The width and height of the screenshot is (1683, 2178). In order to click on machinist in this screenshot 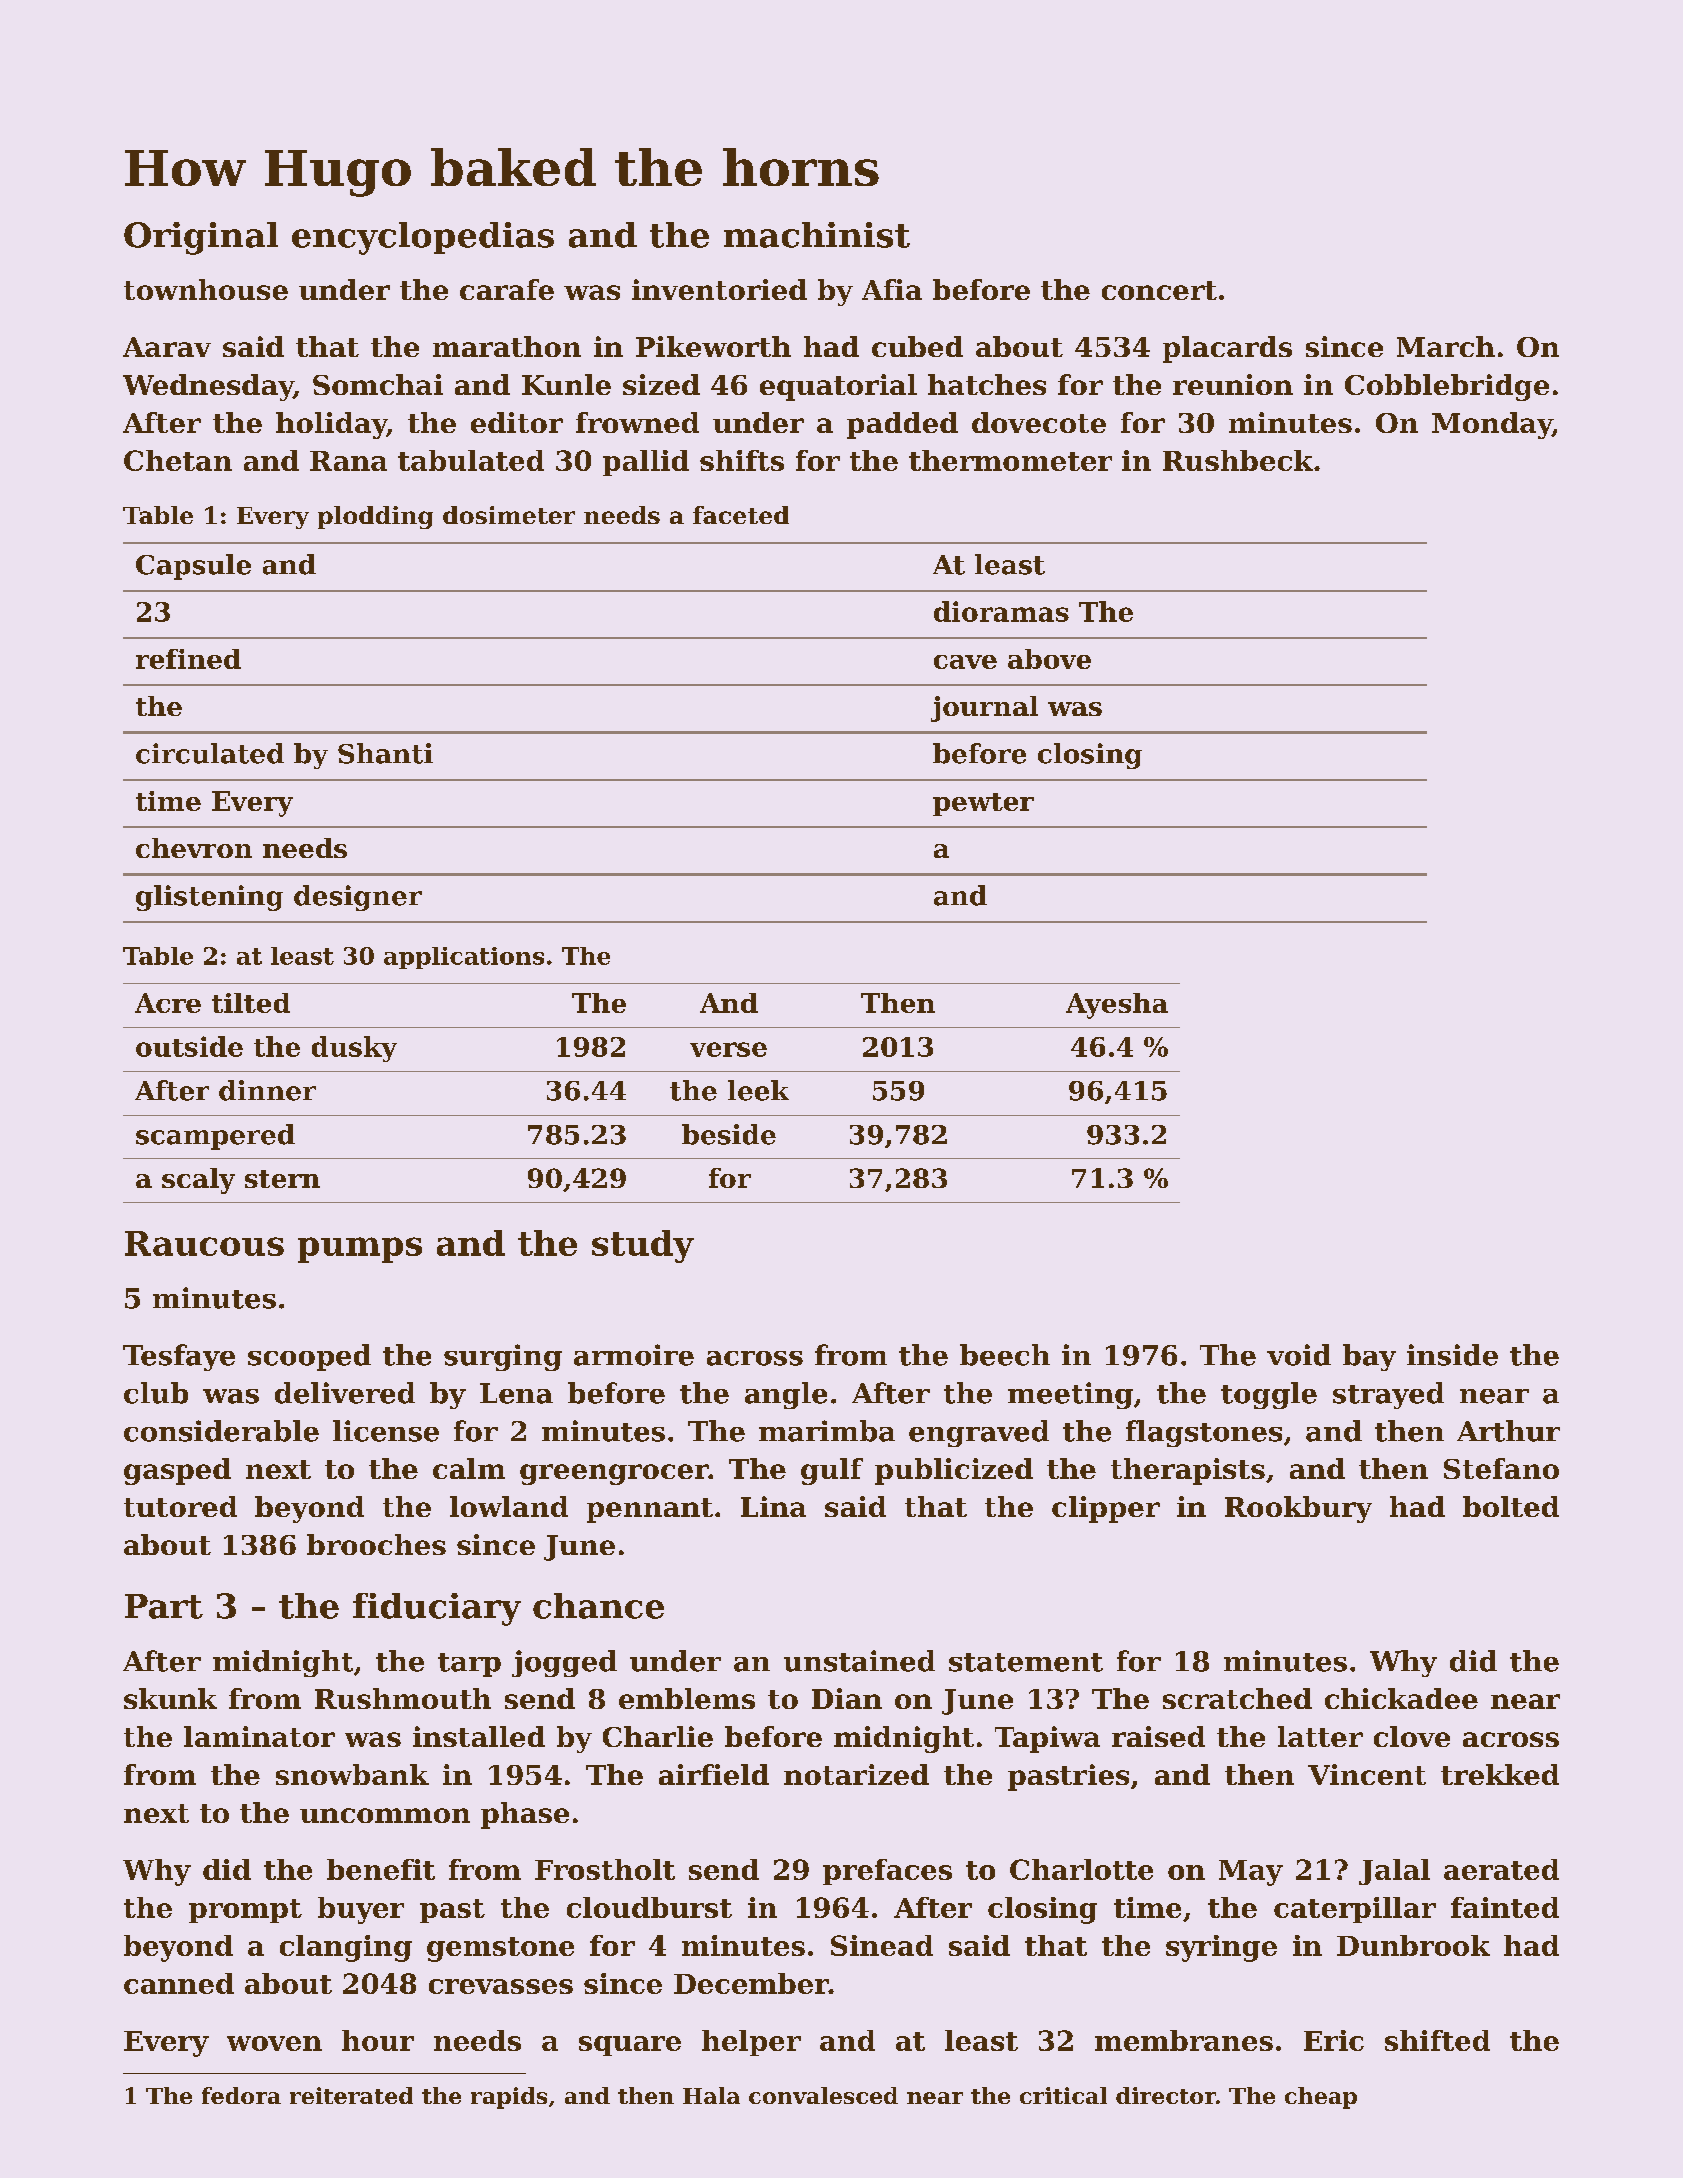, I will do `click(817, 235)`.
